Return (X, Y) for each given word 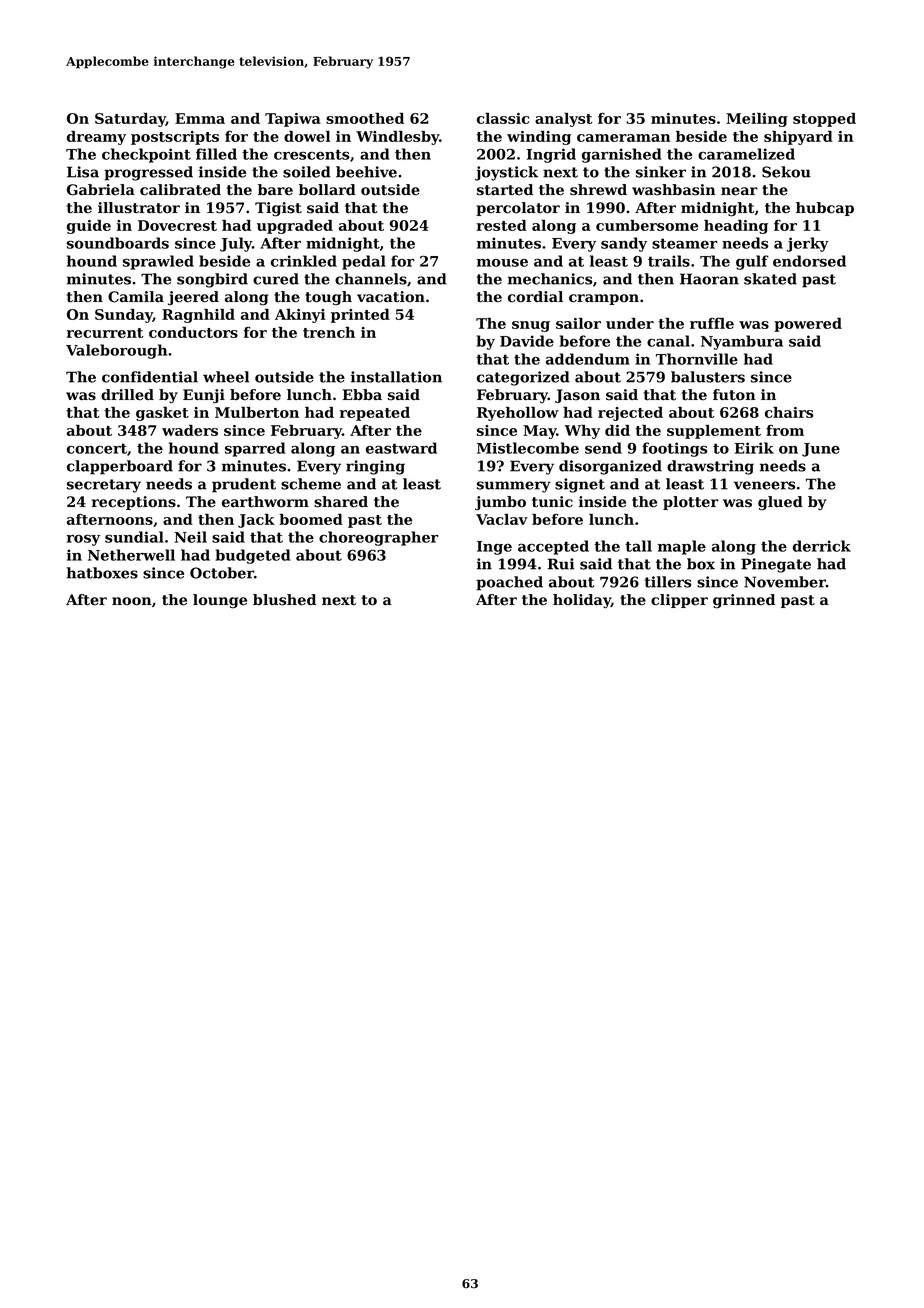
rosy (83, 540)
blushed (284, 600)
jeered (193, 298)
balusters (708, 377)
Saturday (130, 120)
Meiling (757, 120)
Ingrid (551, 155)
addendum (588, 359)
